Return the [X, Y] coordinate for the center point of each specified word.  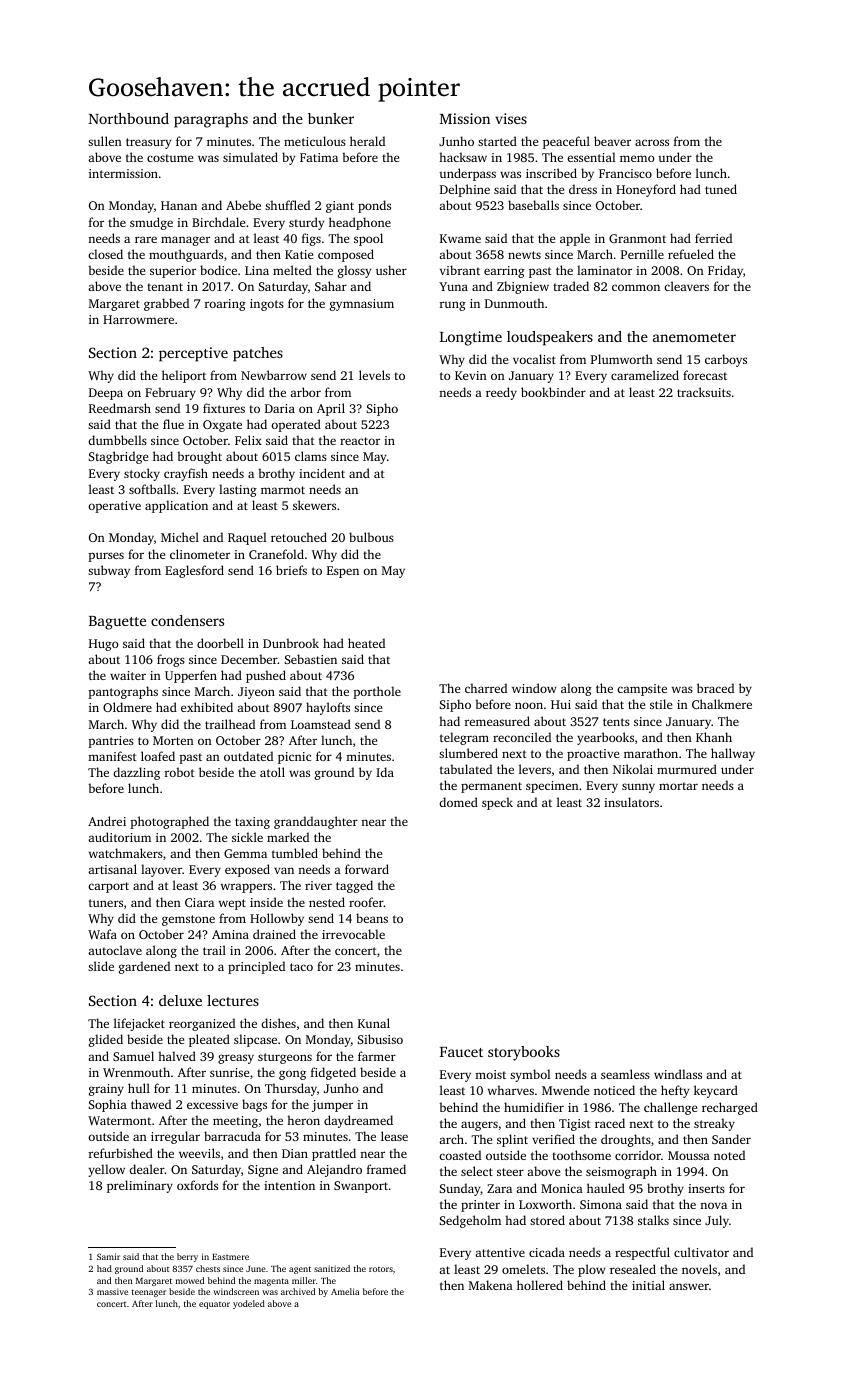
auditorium [119, 837]
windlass [678, 1074]
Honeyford [646, 190]
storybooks [524, 1053]
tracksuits [704, 392]
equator [214, 1305]
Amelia [345, 1291]
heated [366, 643]
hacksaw [463, 157]
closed [105, 254]
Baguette [117, 623]
